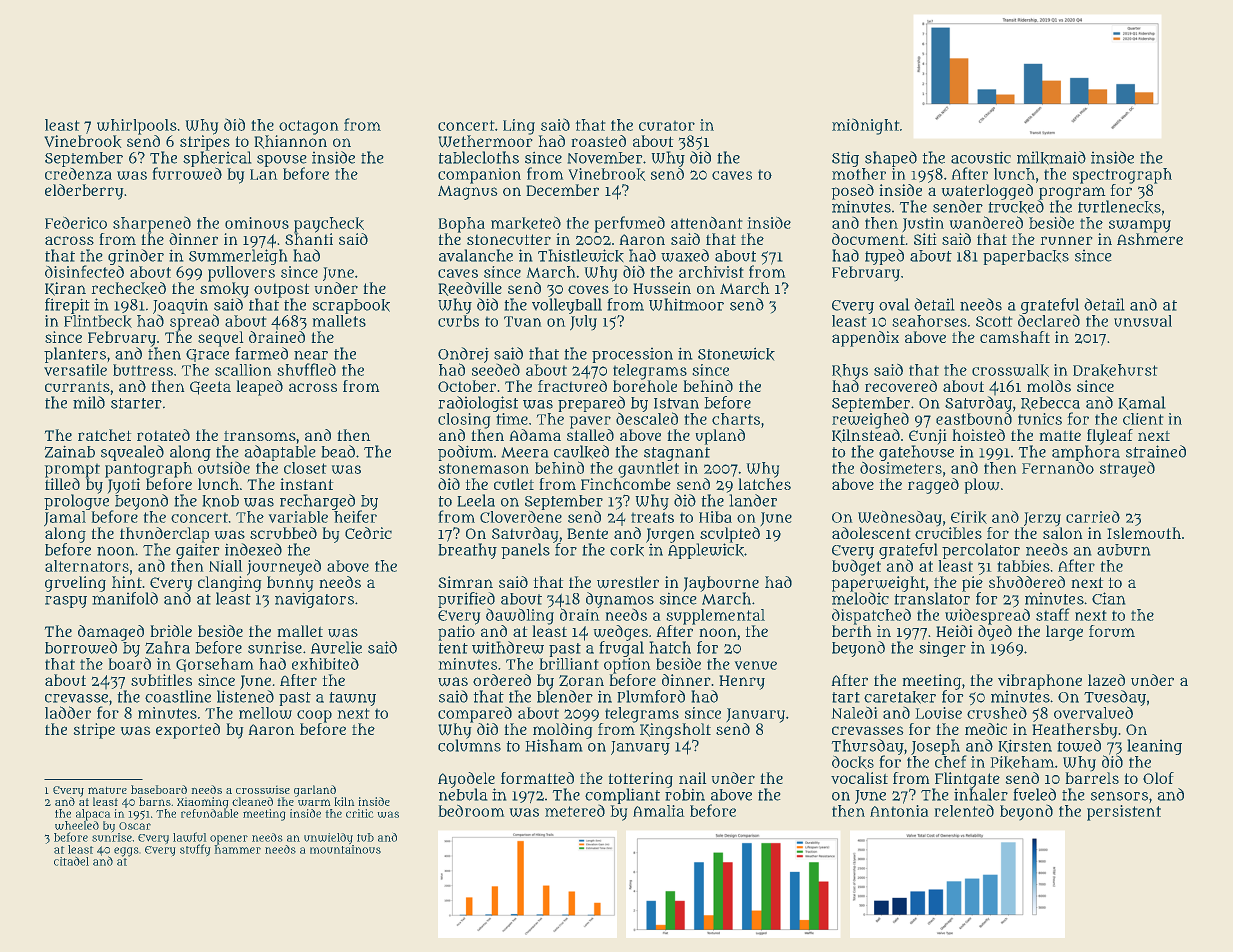 The width and height of the screenshot is (1233, 952). I want to click on Jamal, so click(65, 519).
